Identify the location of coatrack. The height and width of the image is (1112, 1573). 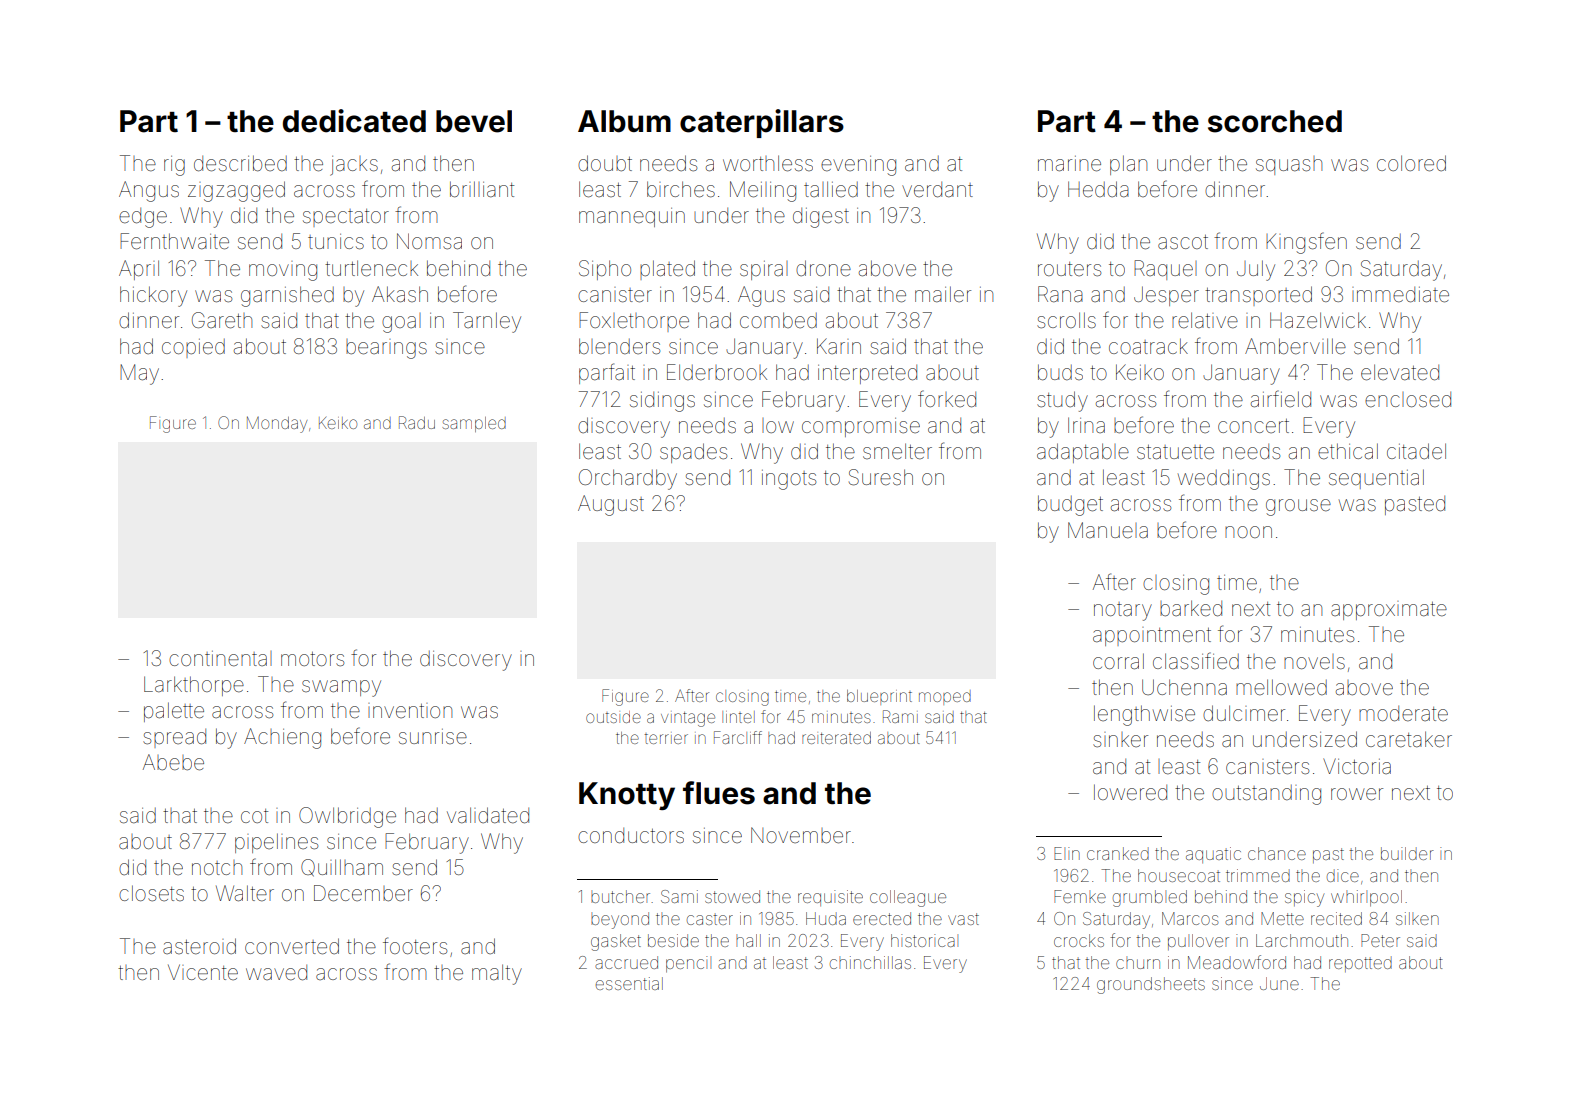
(1148, 346).
